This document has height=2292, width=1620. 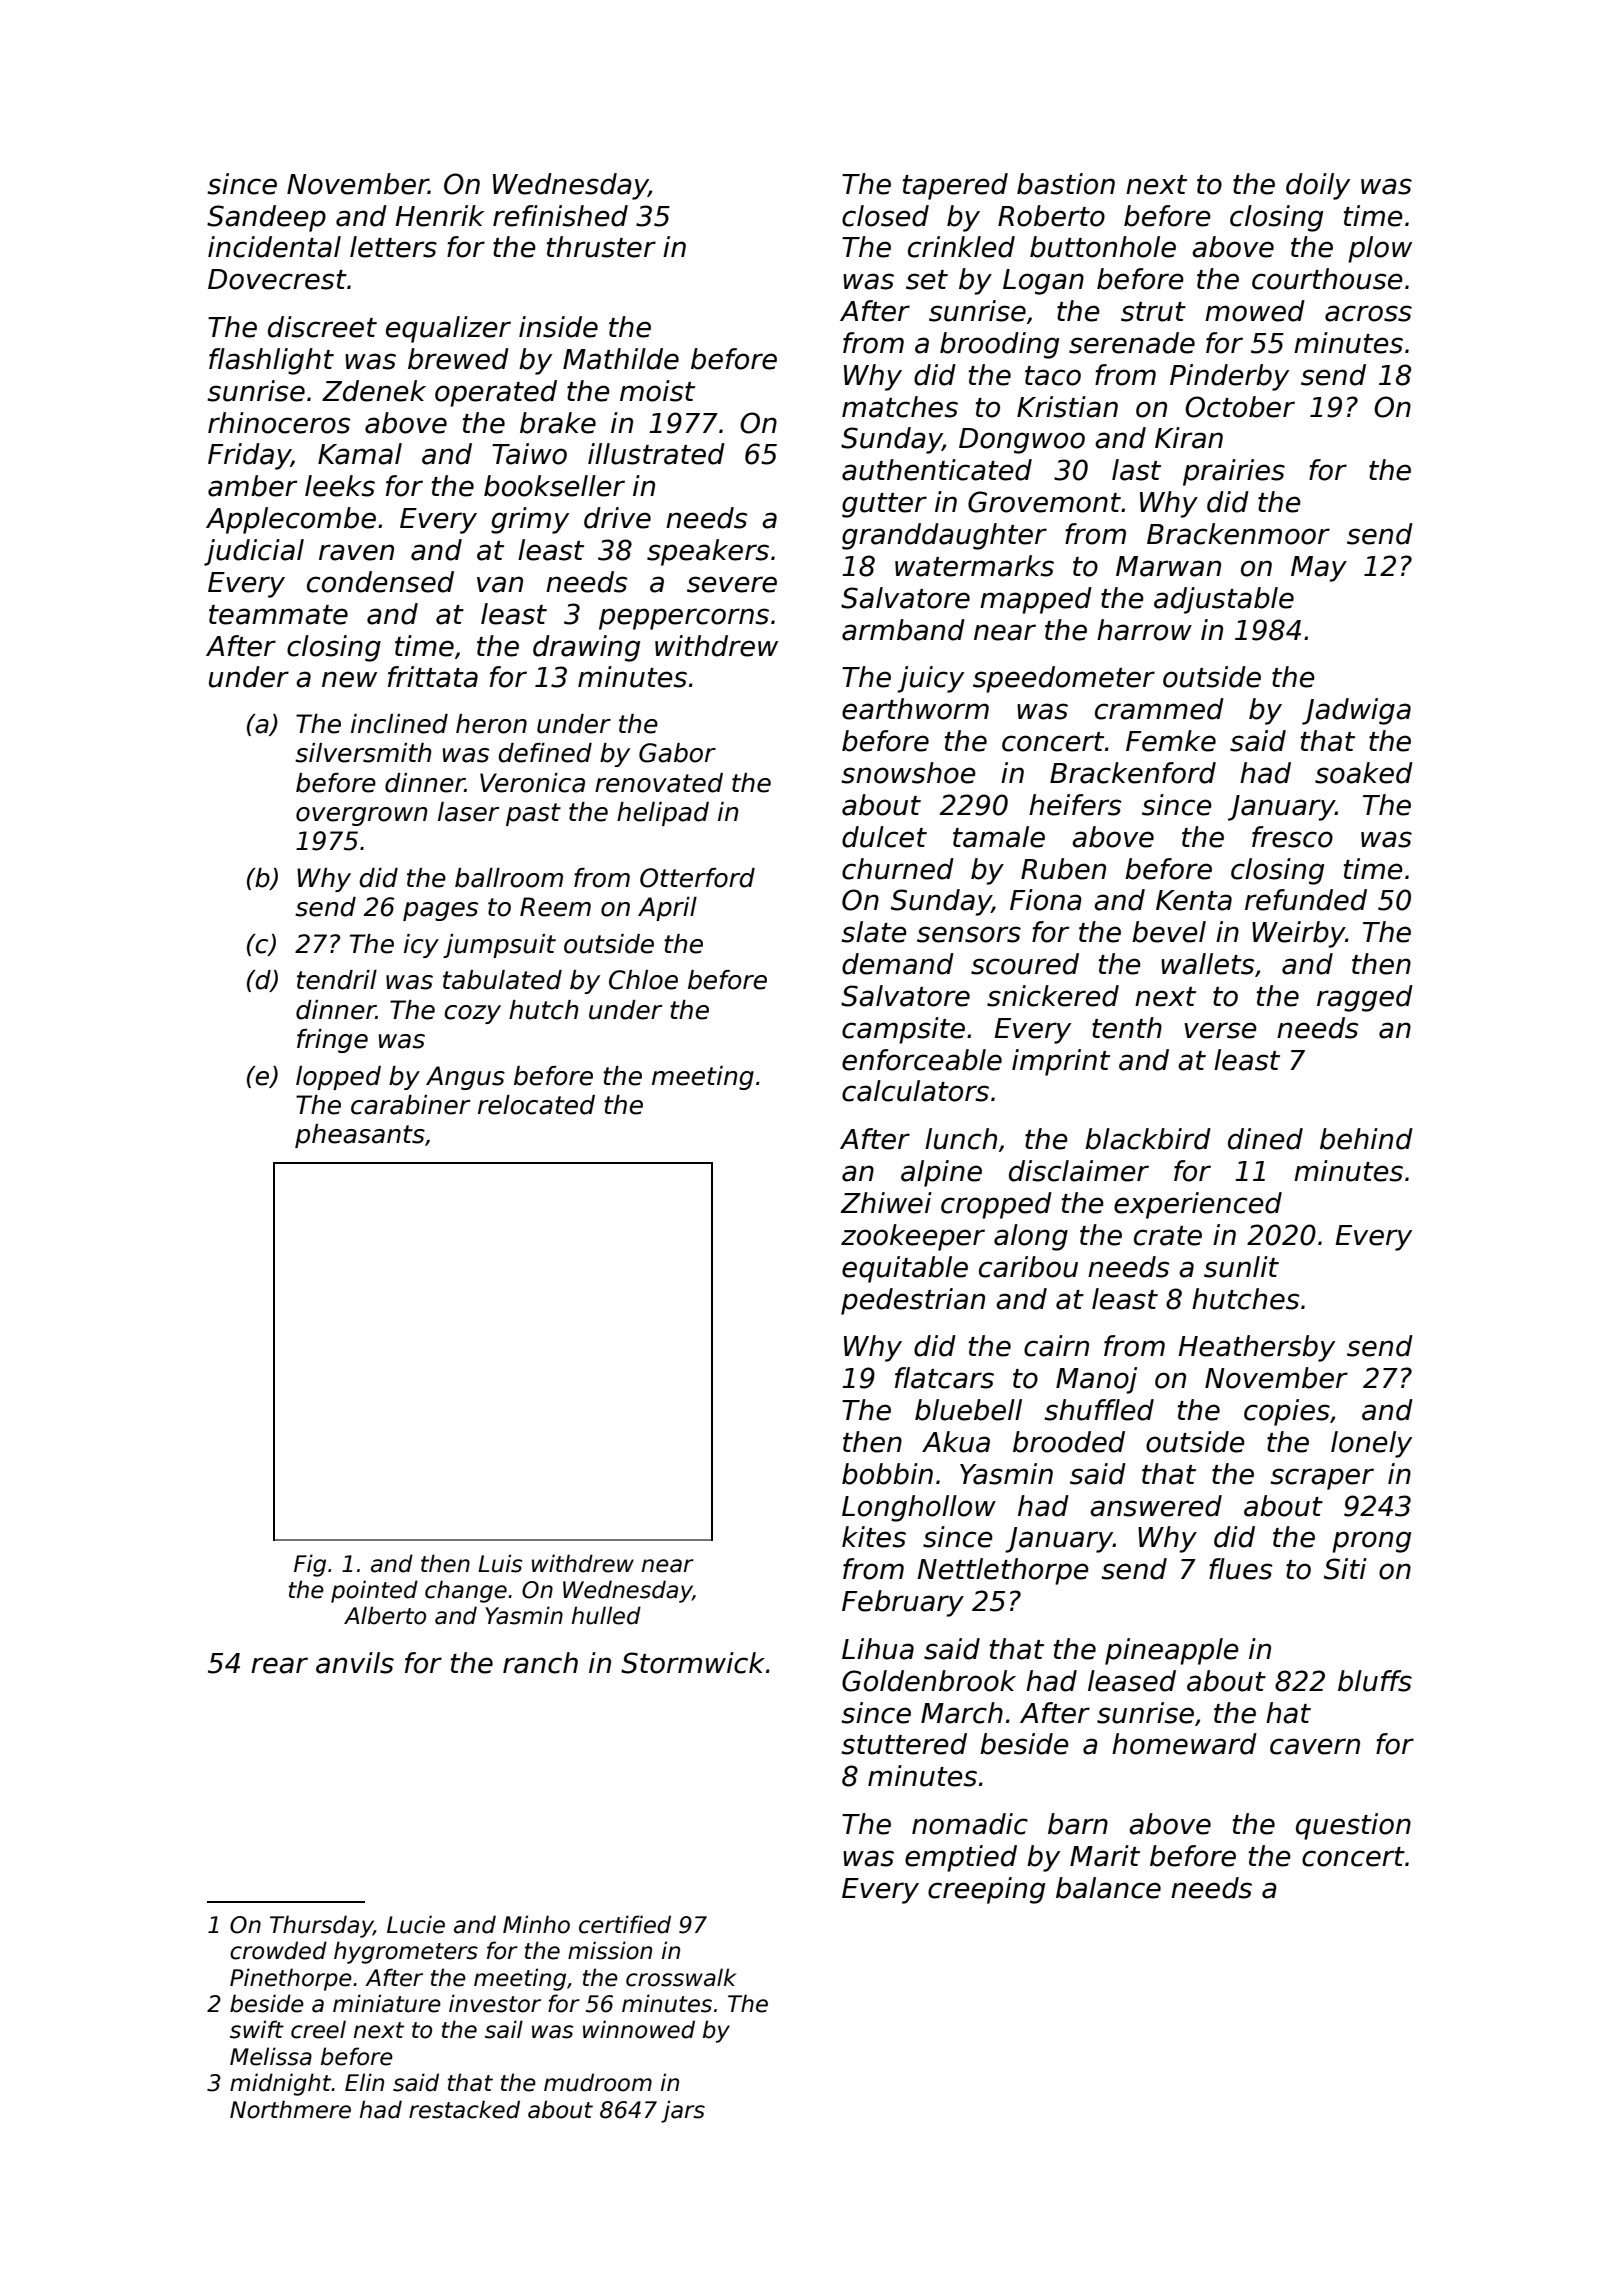 What do you see at coordinates (1371, 1444) in the document?
I see `lonely` at bounding box center [1371, 1444].
